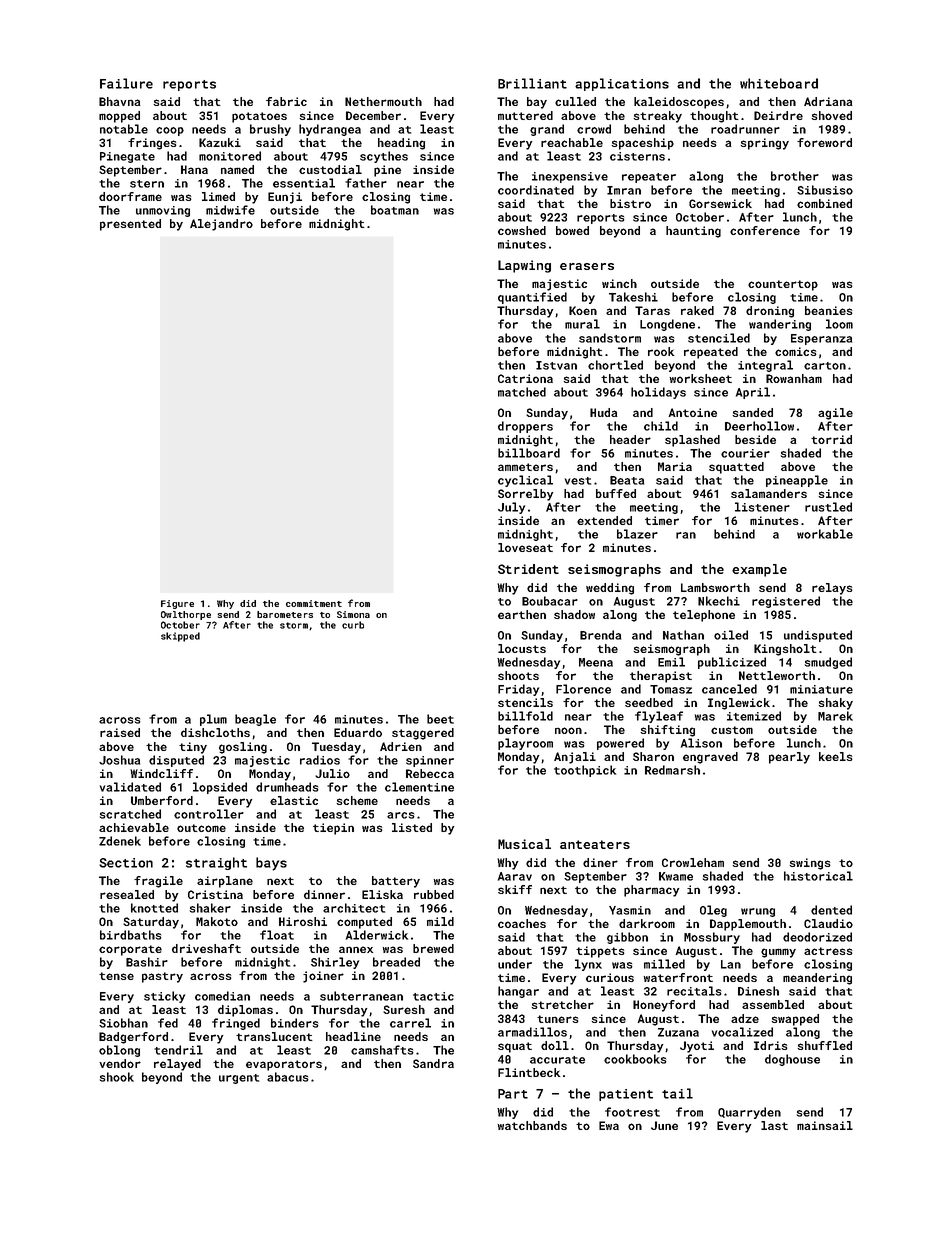  What do you see at coordinates (714, 117) in the screenshot?
I see `thought` at bounding box center [714, 117].
